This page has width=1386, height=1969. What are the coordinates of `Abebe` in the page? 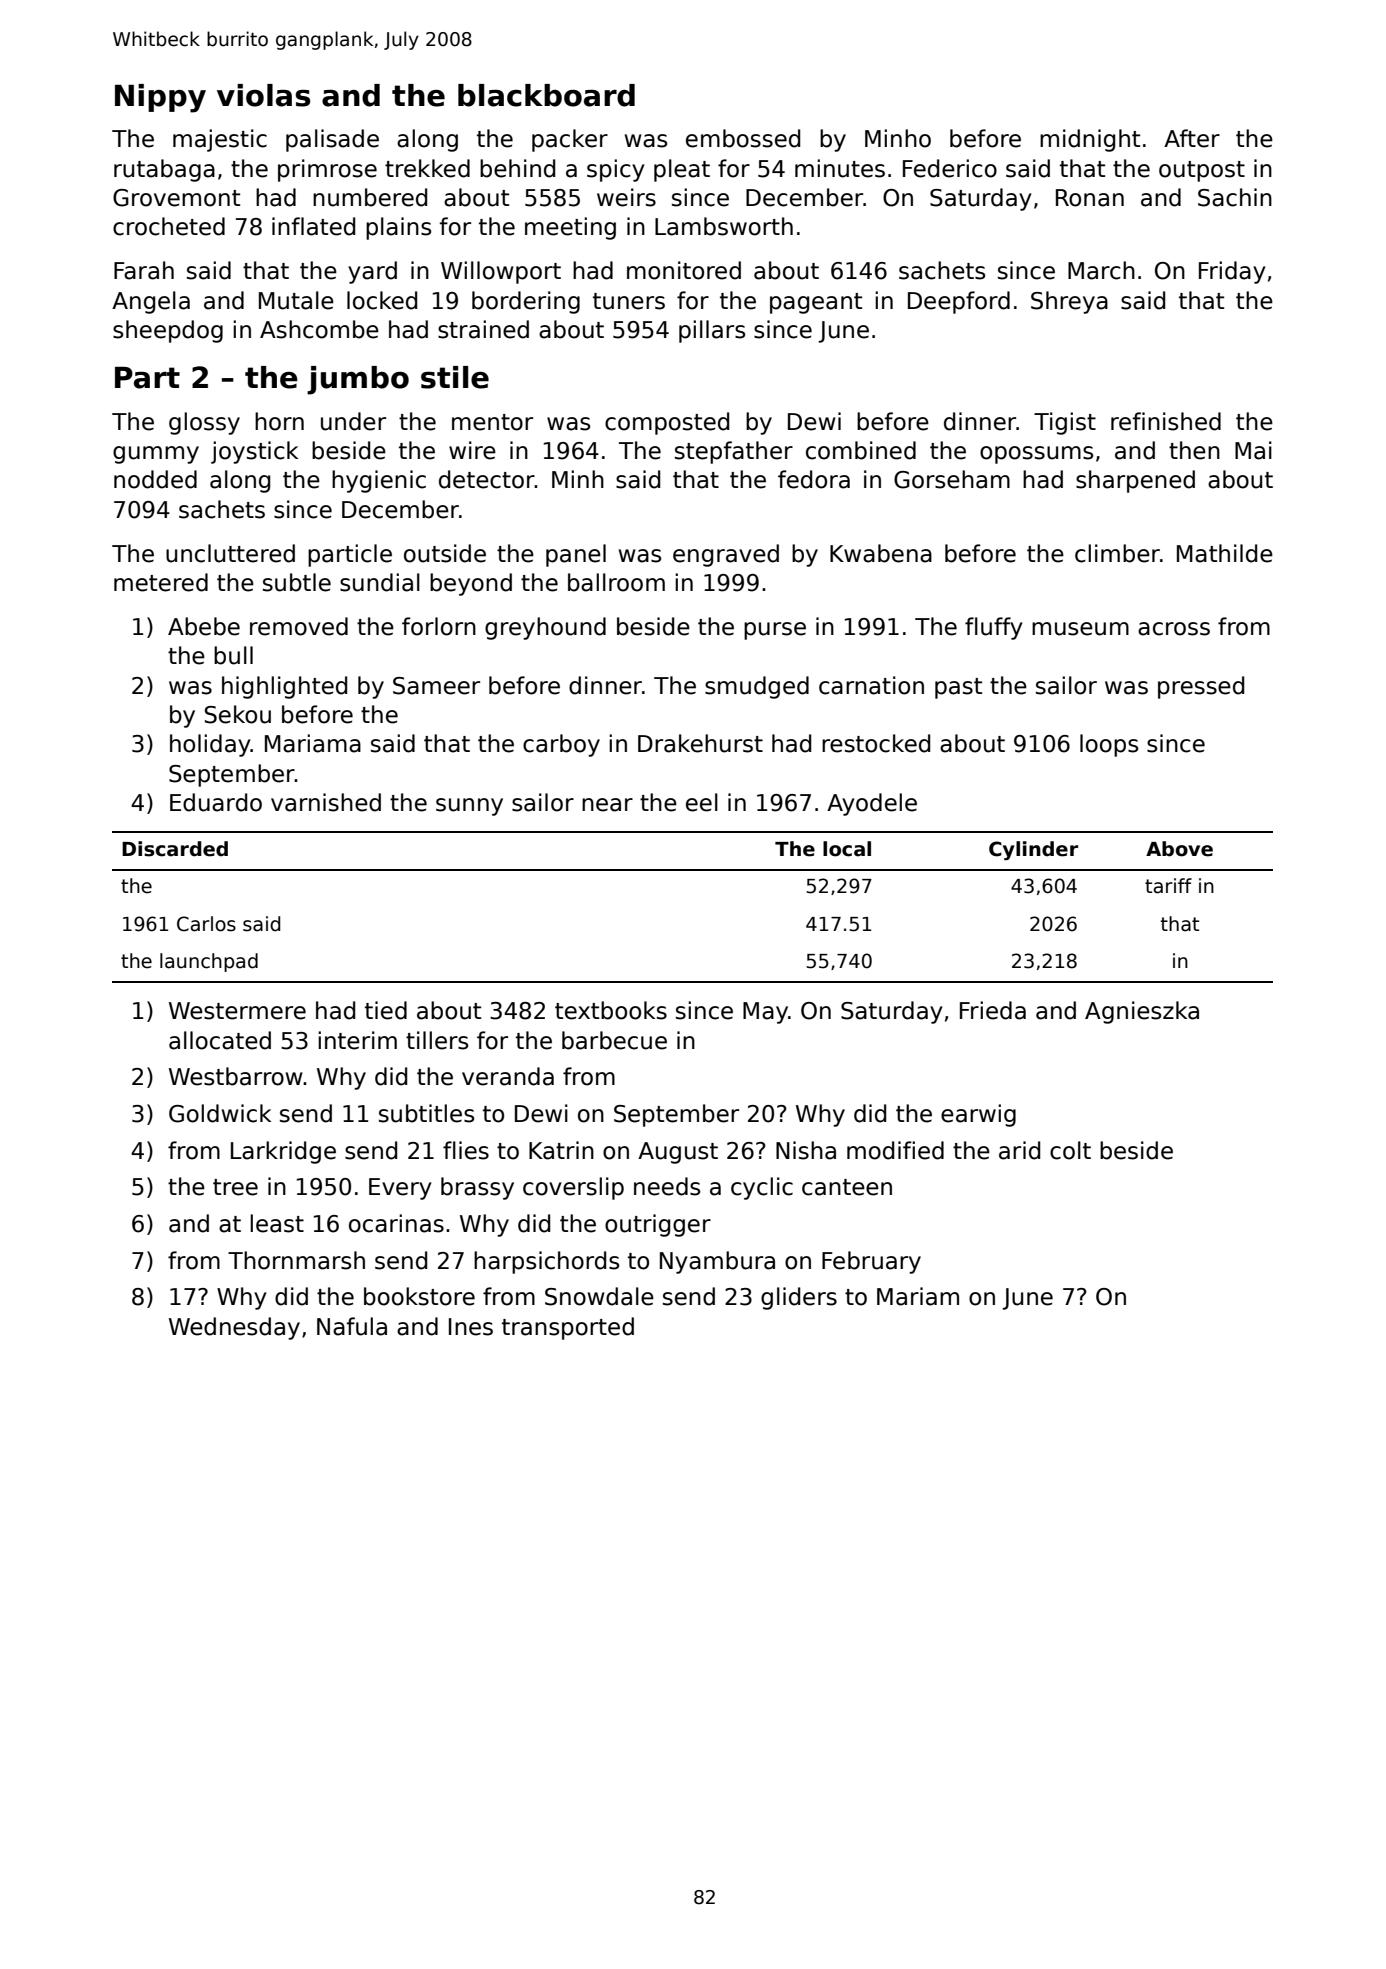 It's located at (204, 626).
